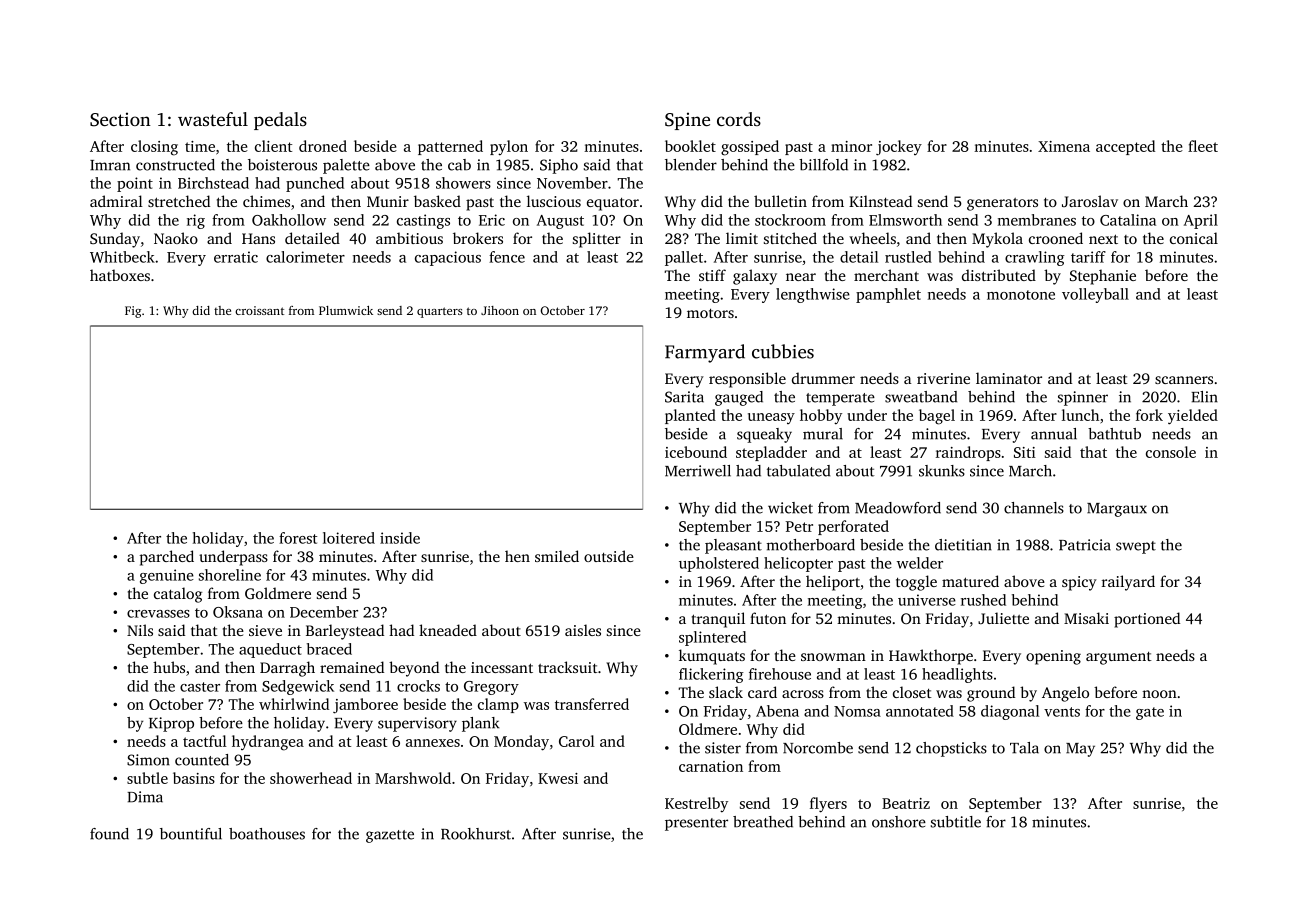  What do you see at coordinates (1203, 146) in the document?
I see `fleet` at bounding box center [1203, 146].
